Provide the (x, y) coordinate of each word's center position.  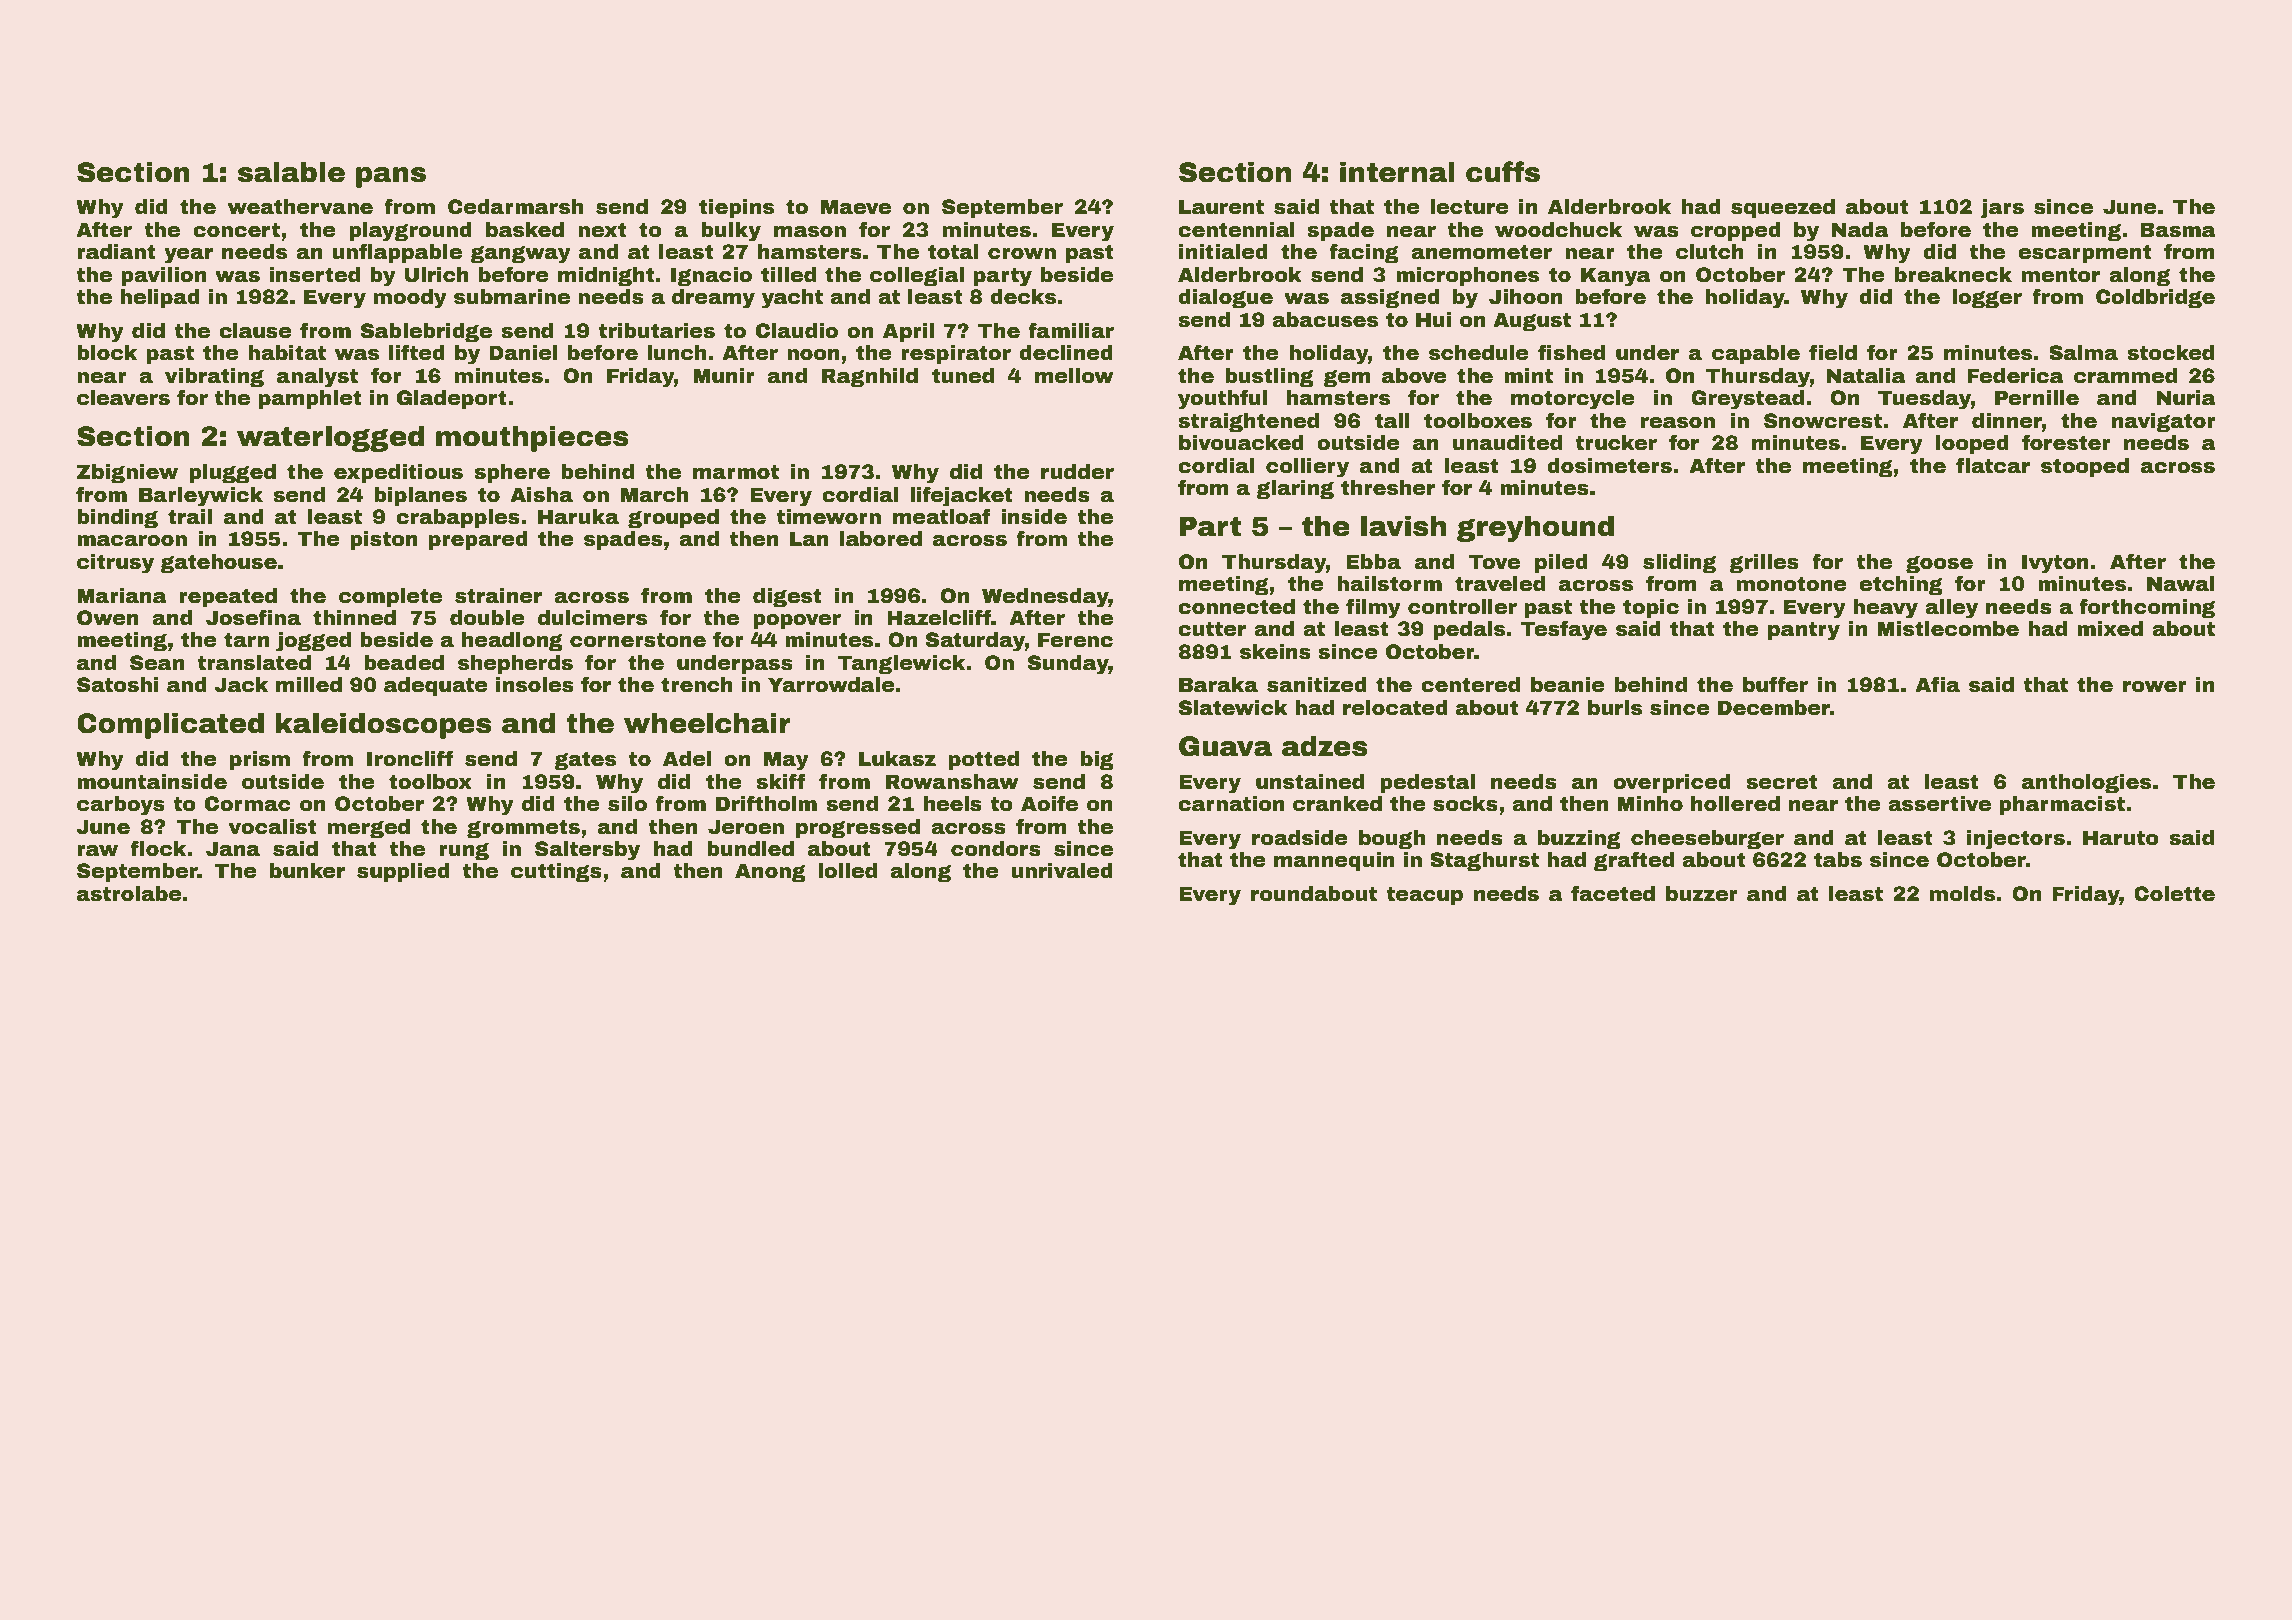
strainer (498, 596)
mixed (2110, 629)
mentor (2061, 275)
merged (369, 828)
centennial (1236, 230)
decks (1023, 297)
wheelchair (707, 723)
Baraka (1218, 685)
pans (391, 177)
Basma (2178, 230)
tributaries (657, 331)
